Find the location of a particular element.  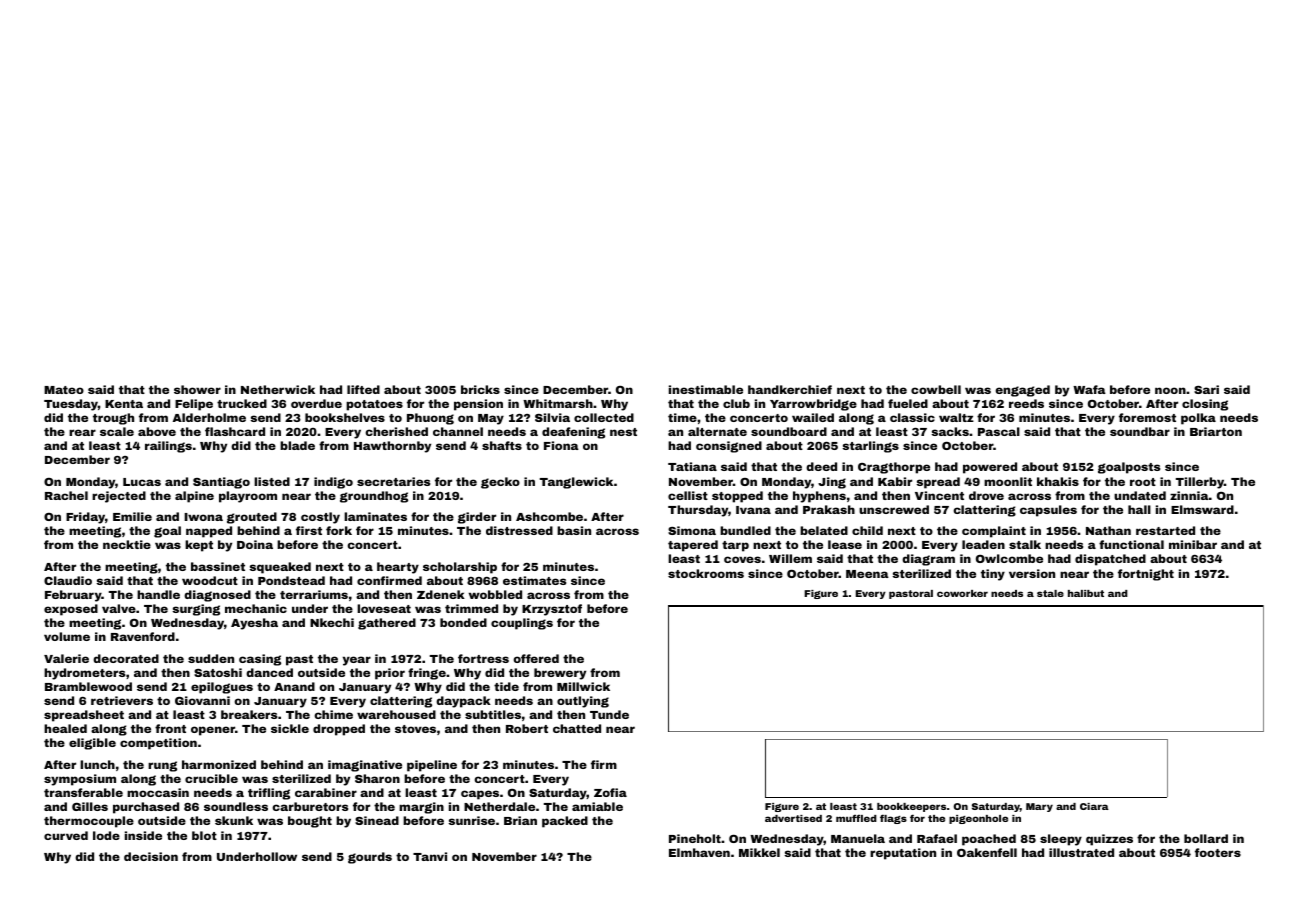

potatoes is located at coordinates (374, 405).
